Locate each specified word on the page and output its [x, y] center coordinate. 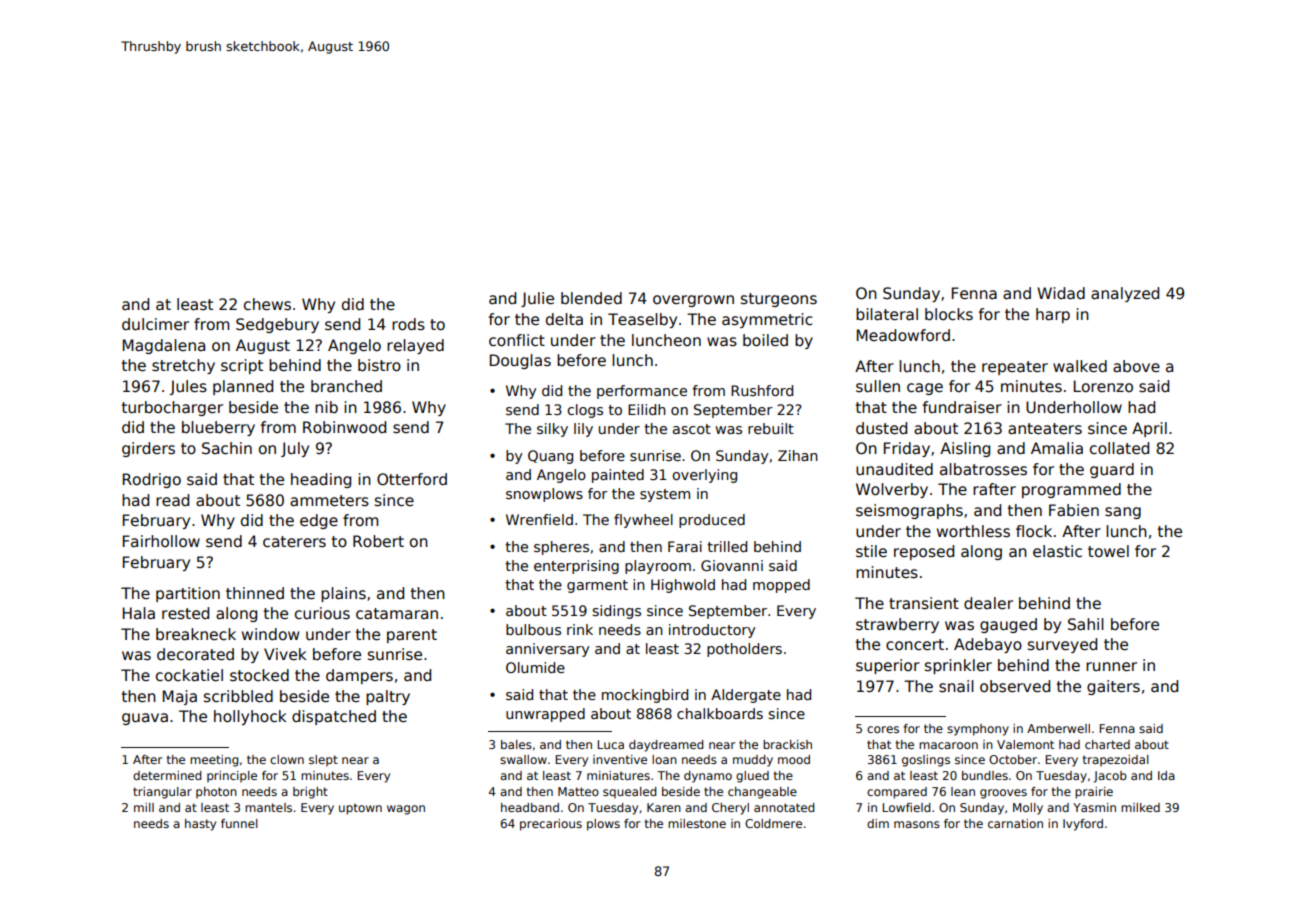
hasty [200, 825]
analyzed [1125, 294]
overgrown [693, 301]
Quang [550, 457]
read [172, 500]
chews [267, 304]
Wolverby [892, 490]
